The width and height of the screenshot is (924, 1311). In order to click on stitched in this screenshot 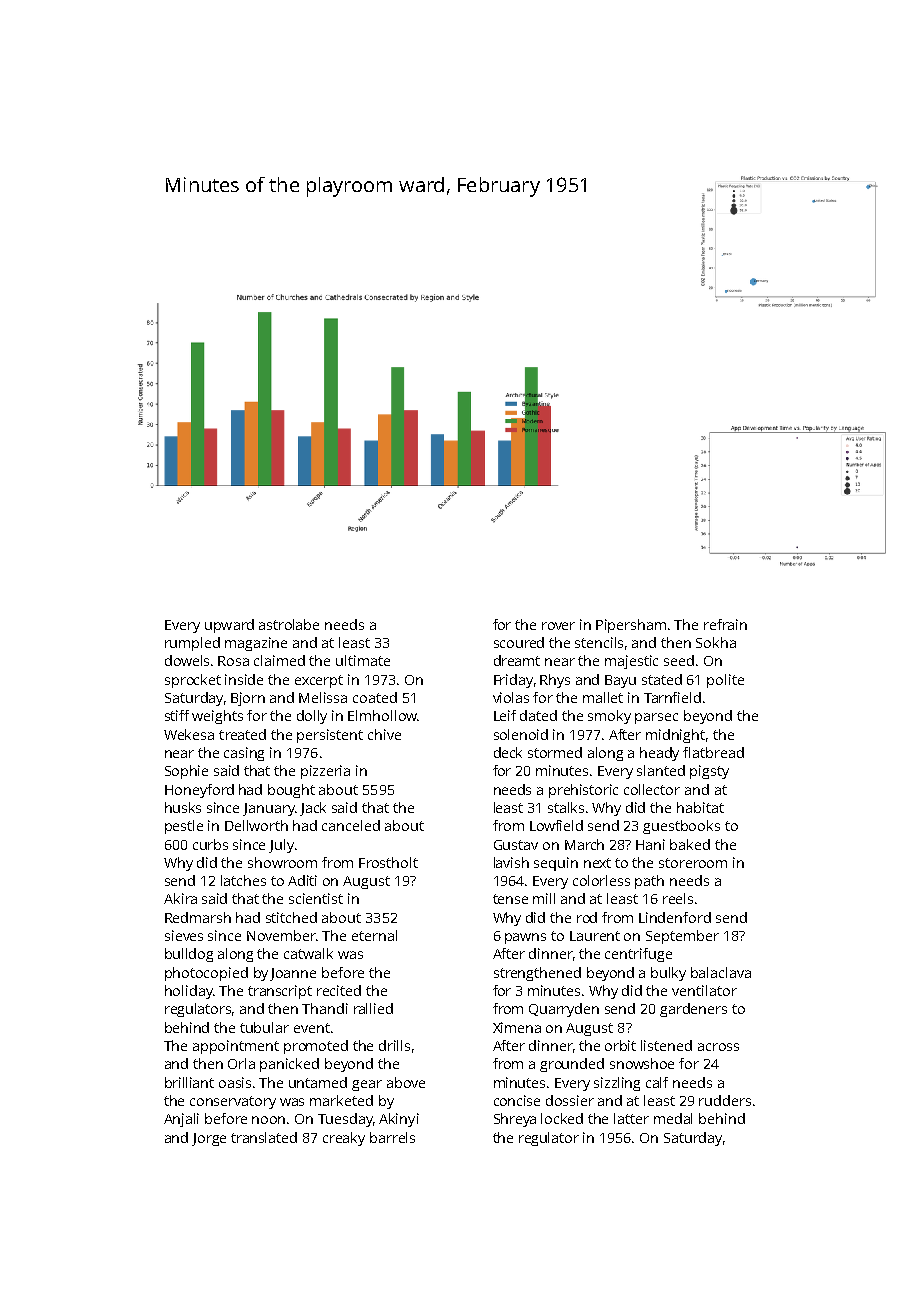, I will do `click(291, 917)`.
